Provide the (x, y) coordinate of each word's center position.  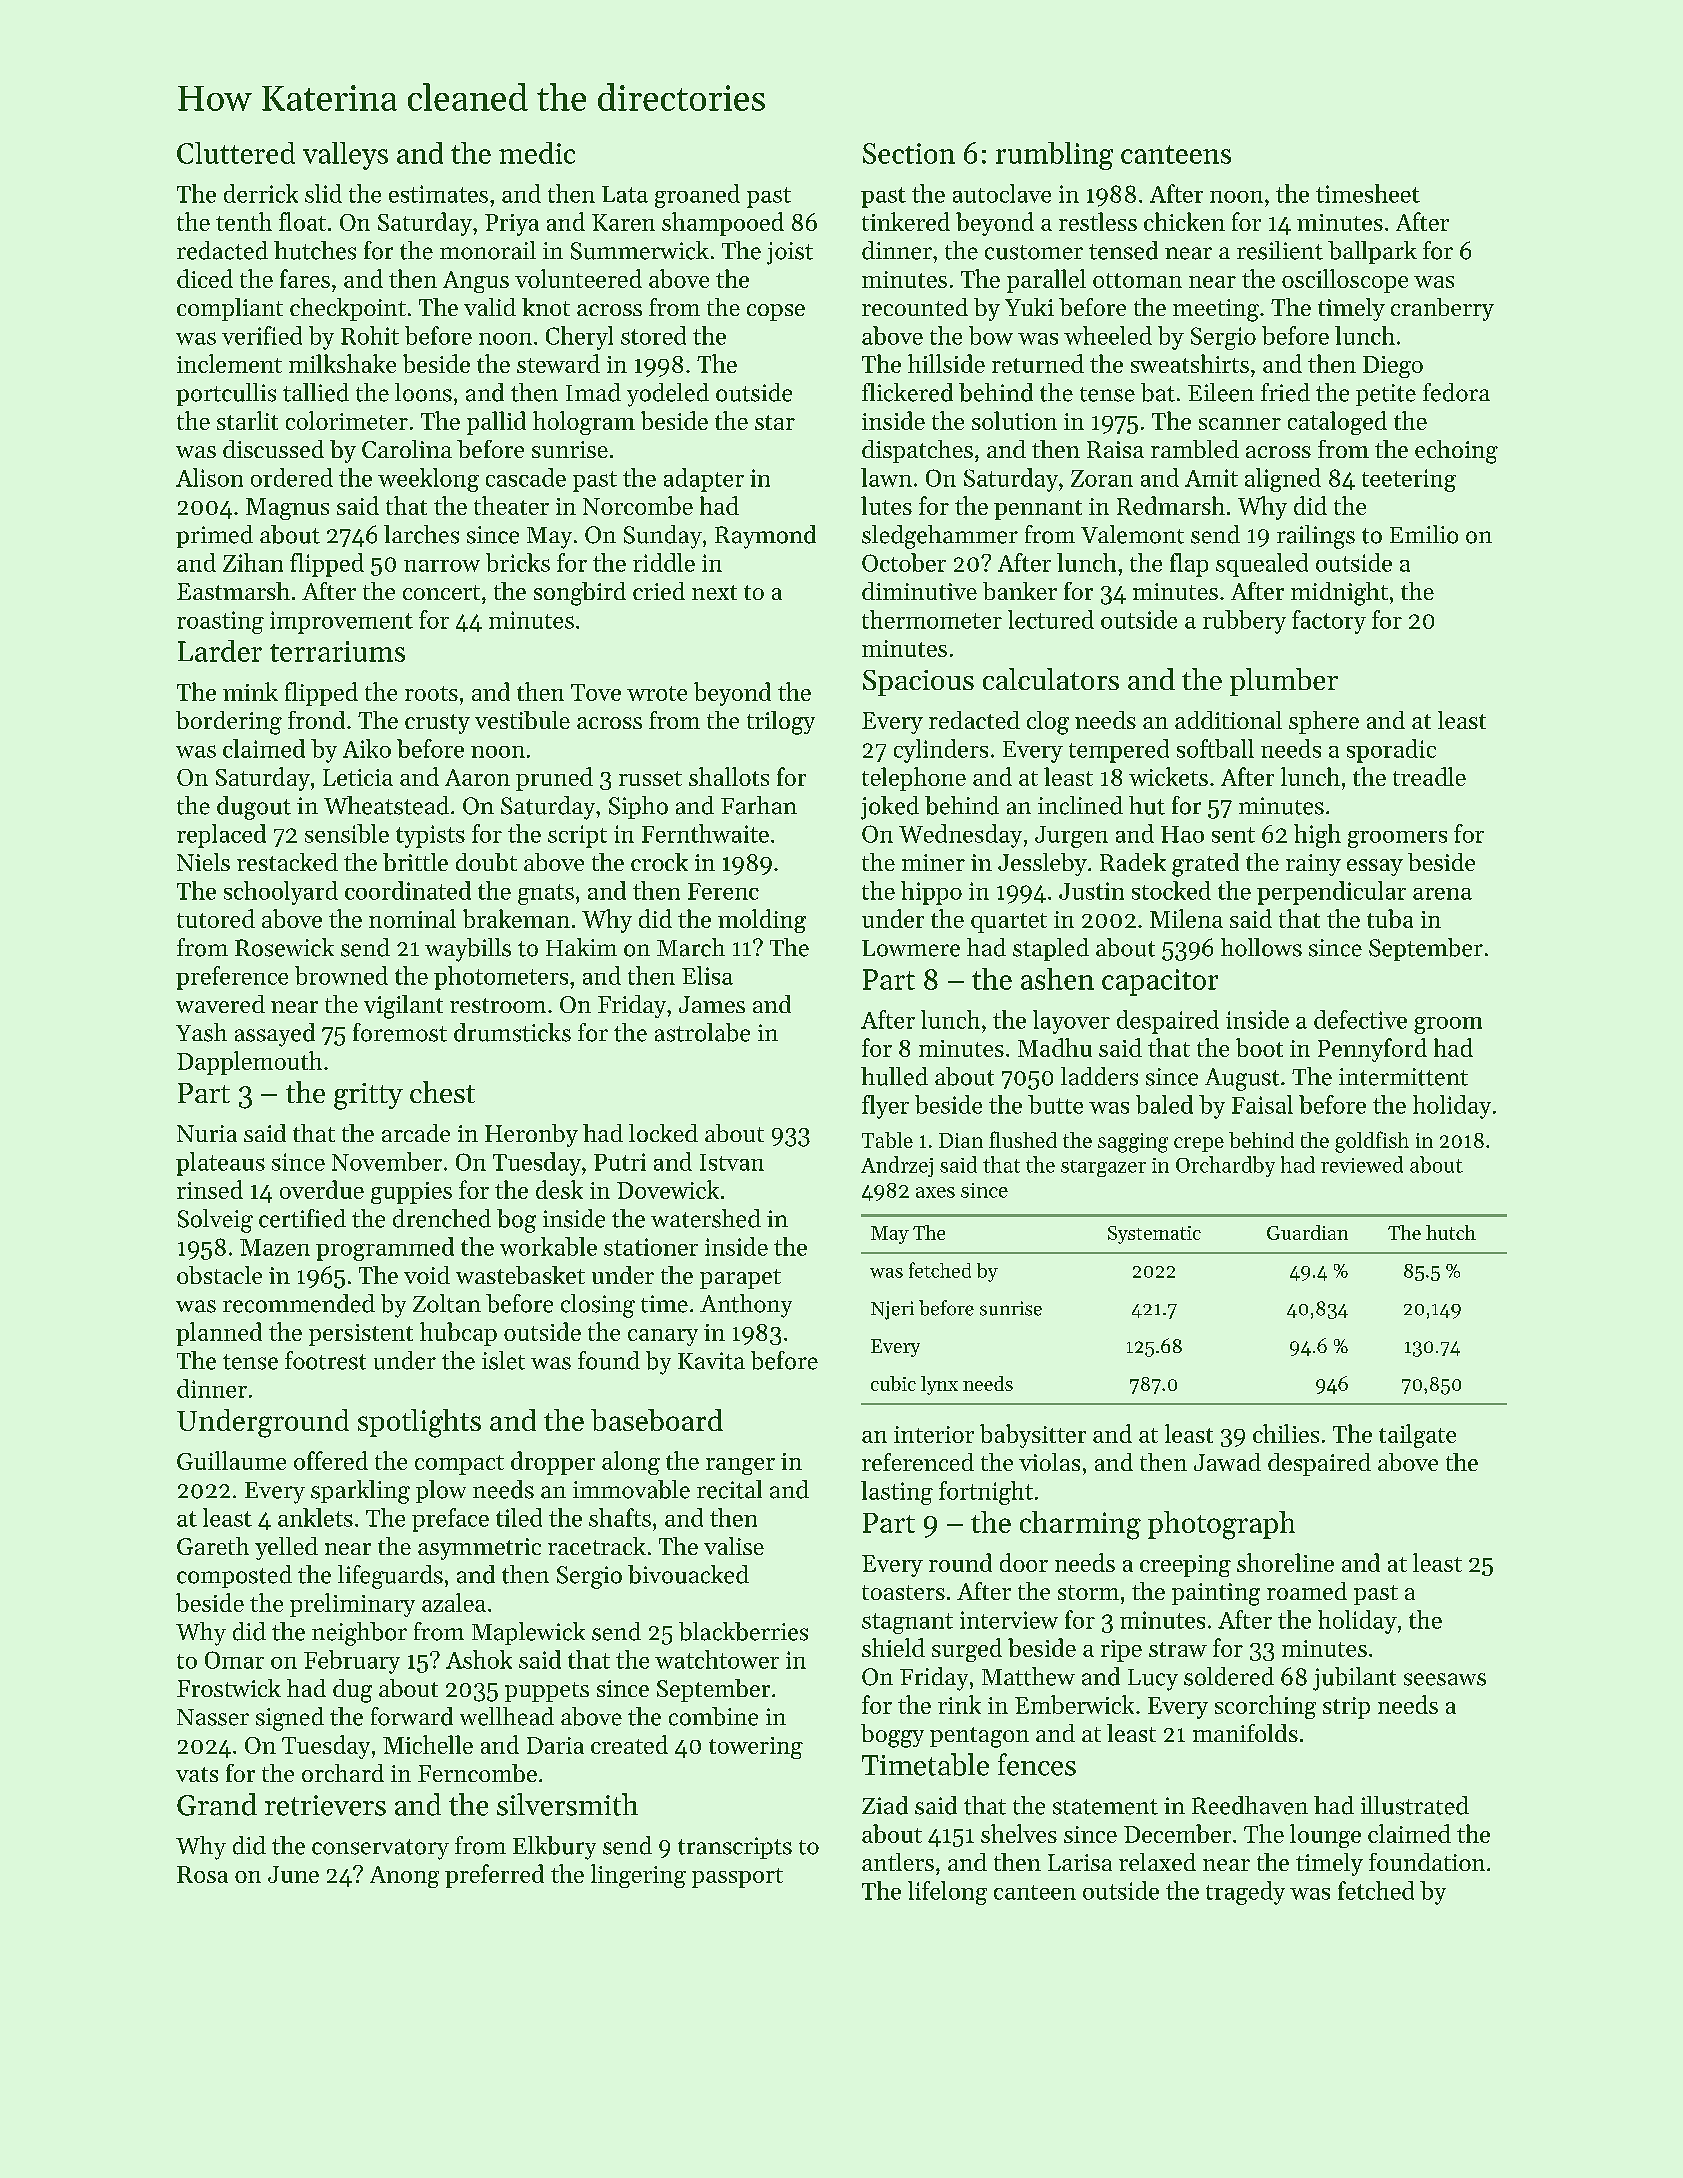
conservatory (380, 1849)
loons (423, 392)
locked (663, 1133)
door (1024, 1562)
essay (1375, 867)
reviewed (1362, 1164)
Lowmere (911, 948)
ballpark (1372, 252)
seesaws (1445, 1679)
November (387, 1161)
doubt (486, 862)
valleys (345, 156)
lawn (886, 477)
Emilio (1424, 534)
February (352, 1662)
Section (909, 153)
